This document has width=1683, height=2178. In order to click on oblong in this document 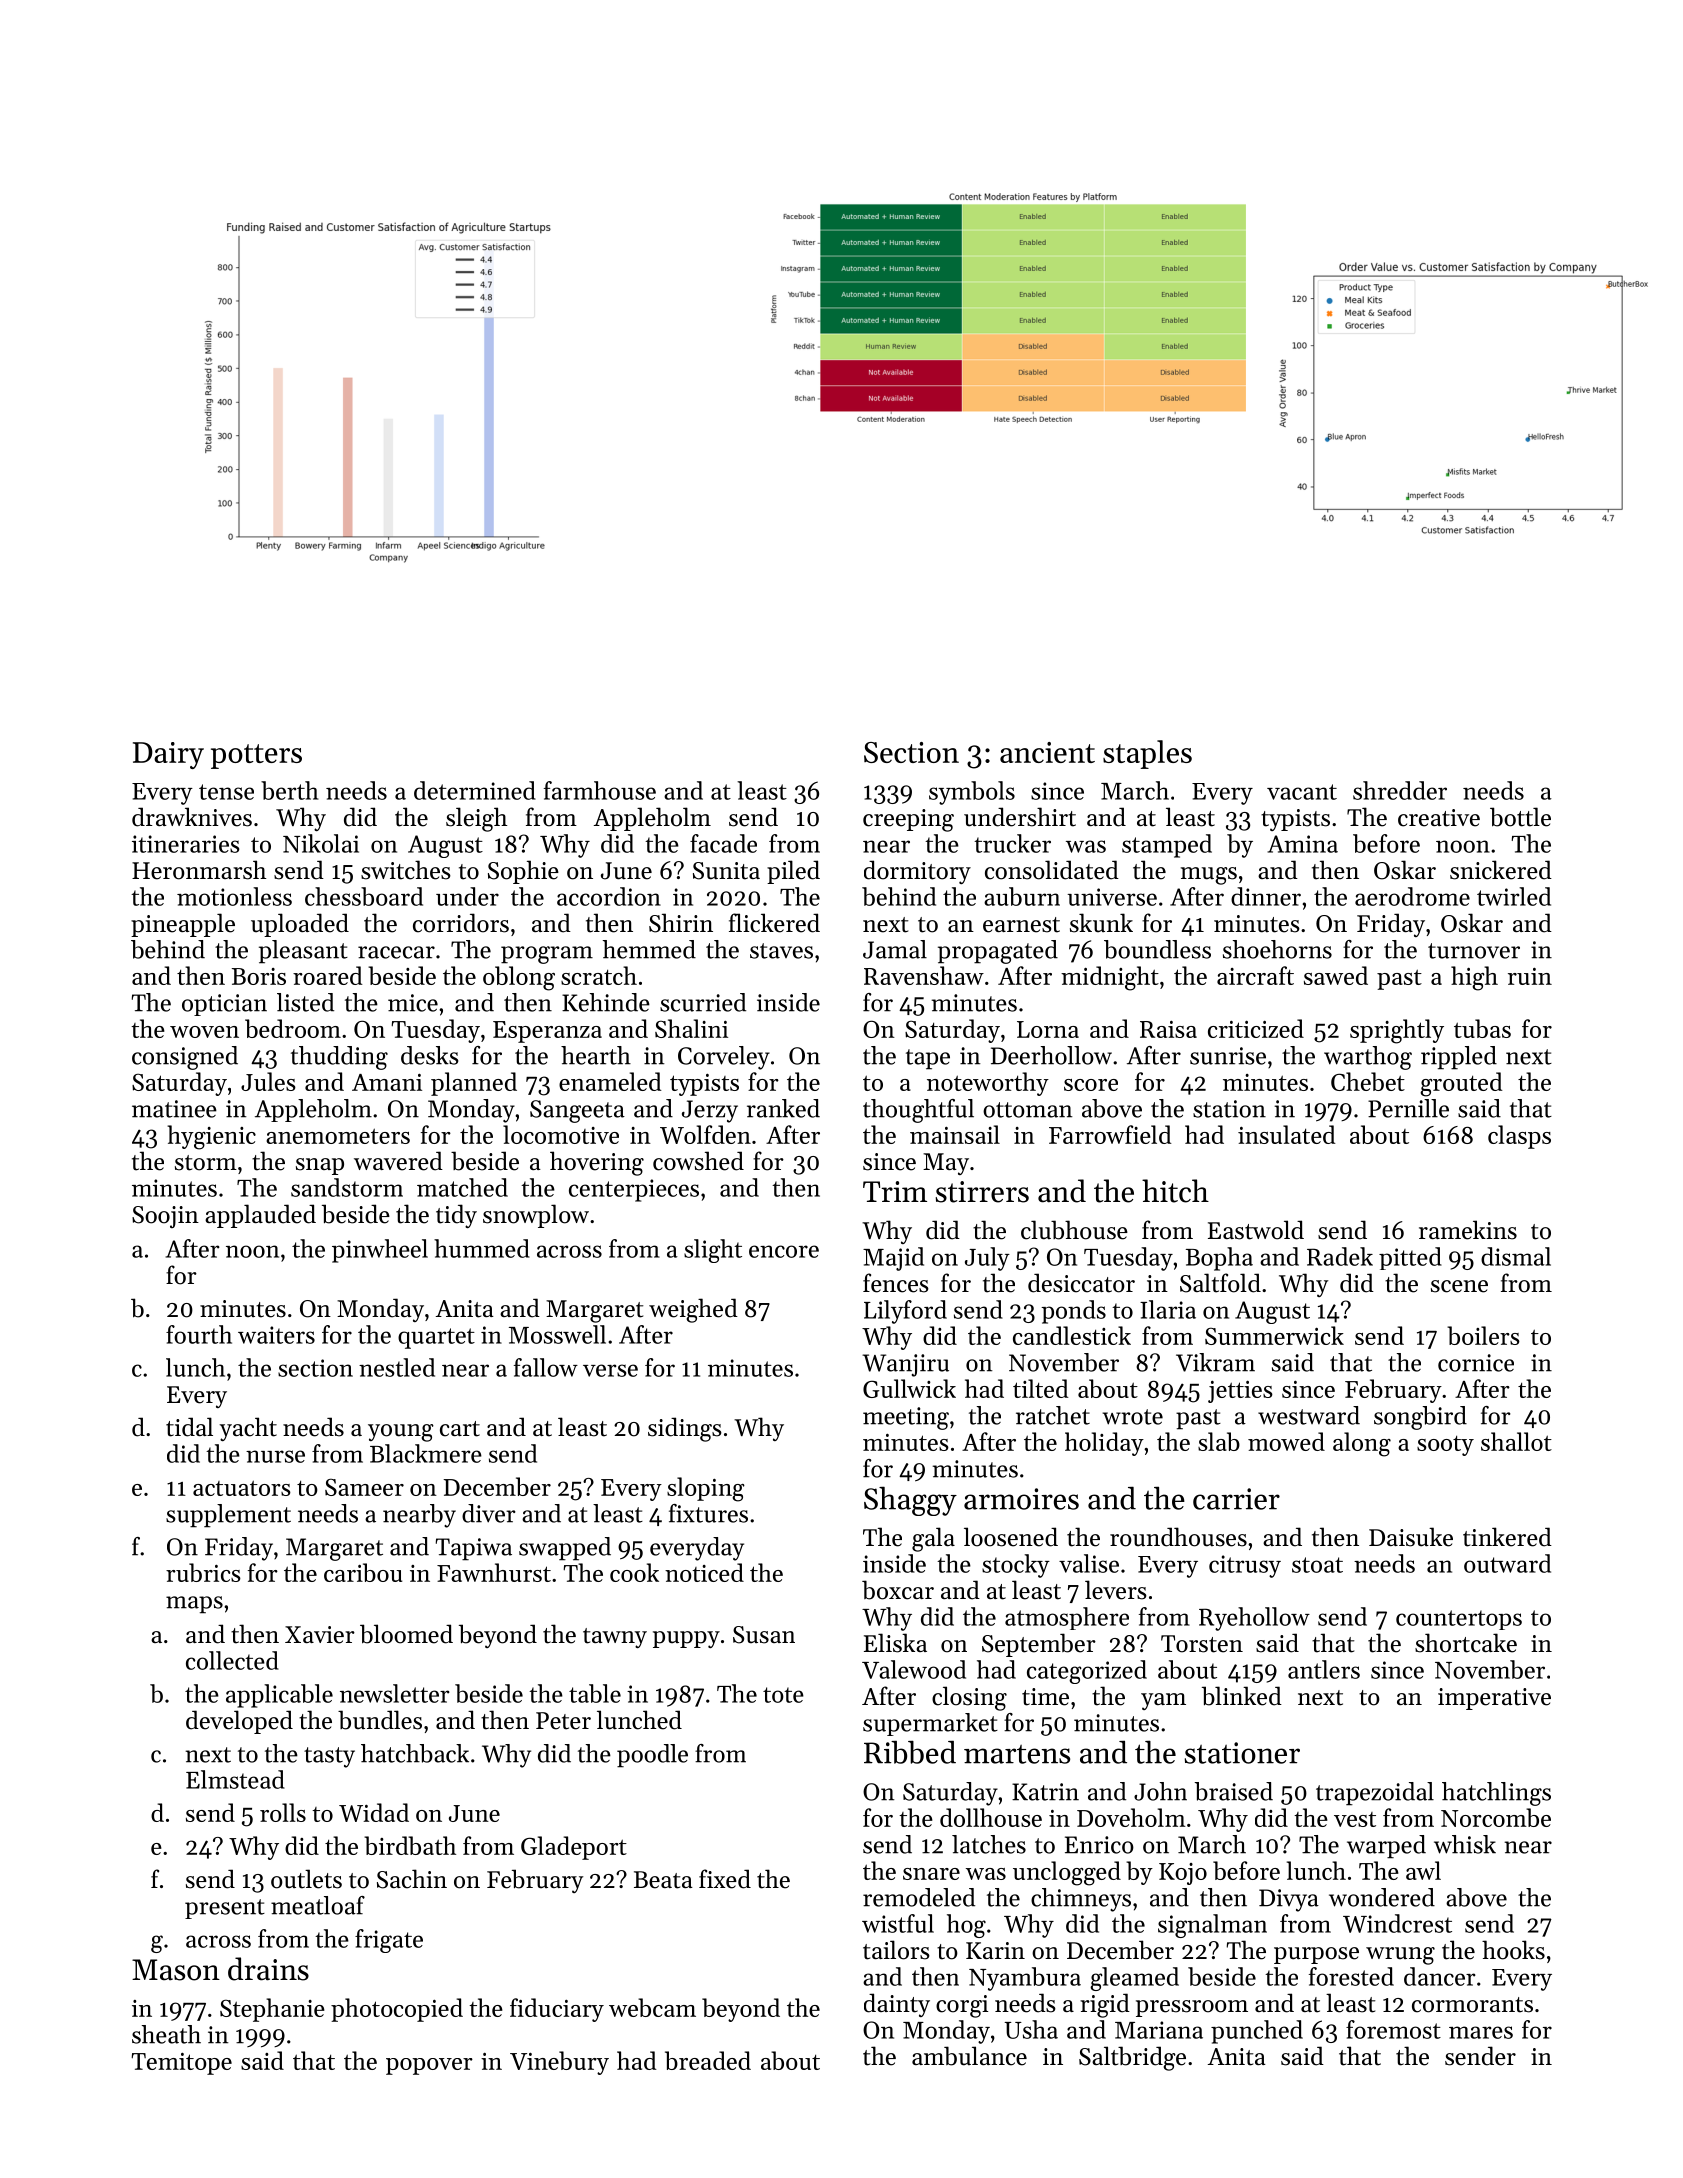, I will do `click(519, 978)`.
